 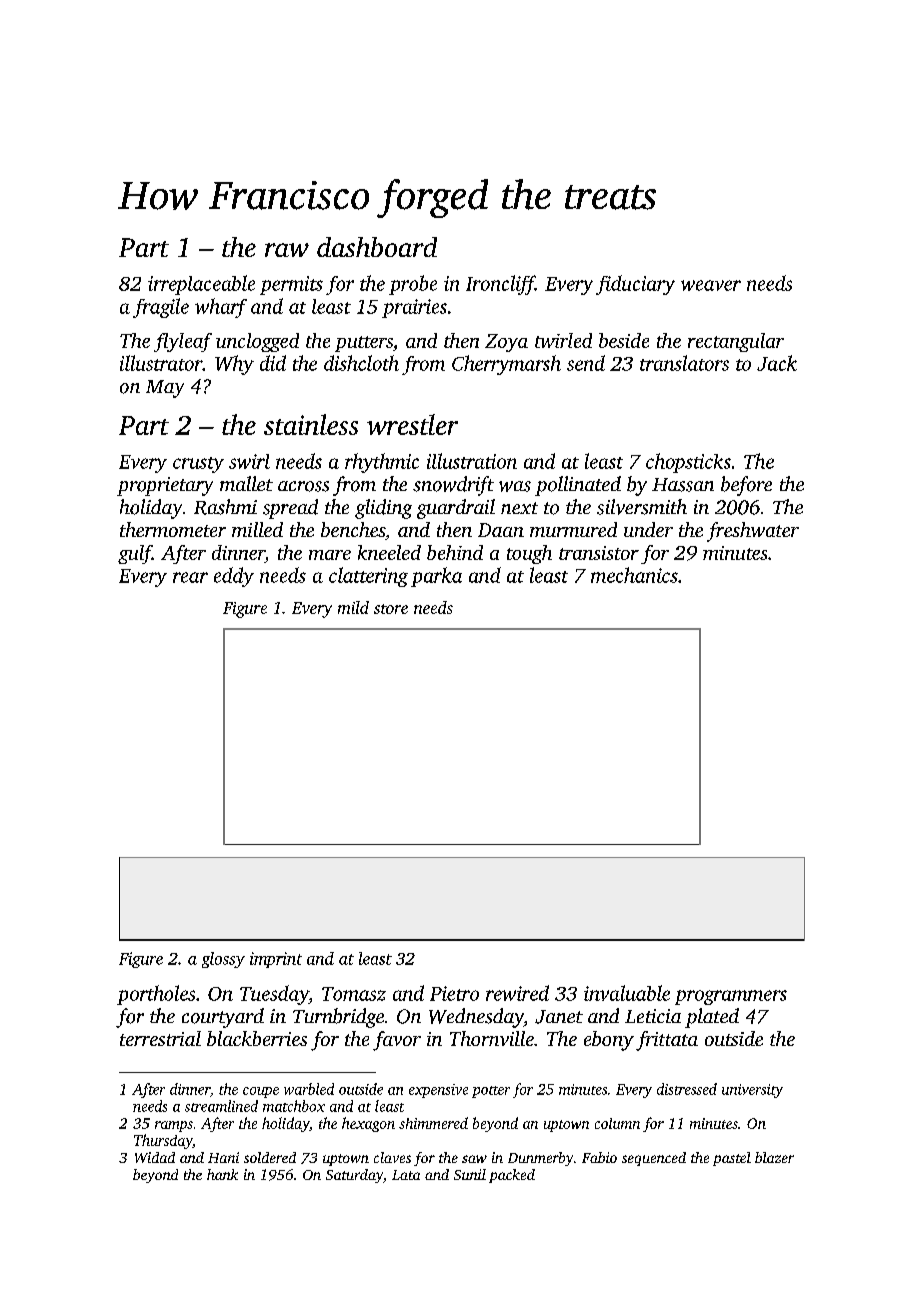 I want to click on parka, so click(x=436, y=577).
